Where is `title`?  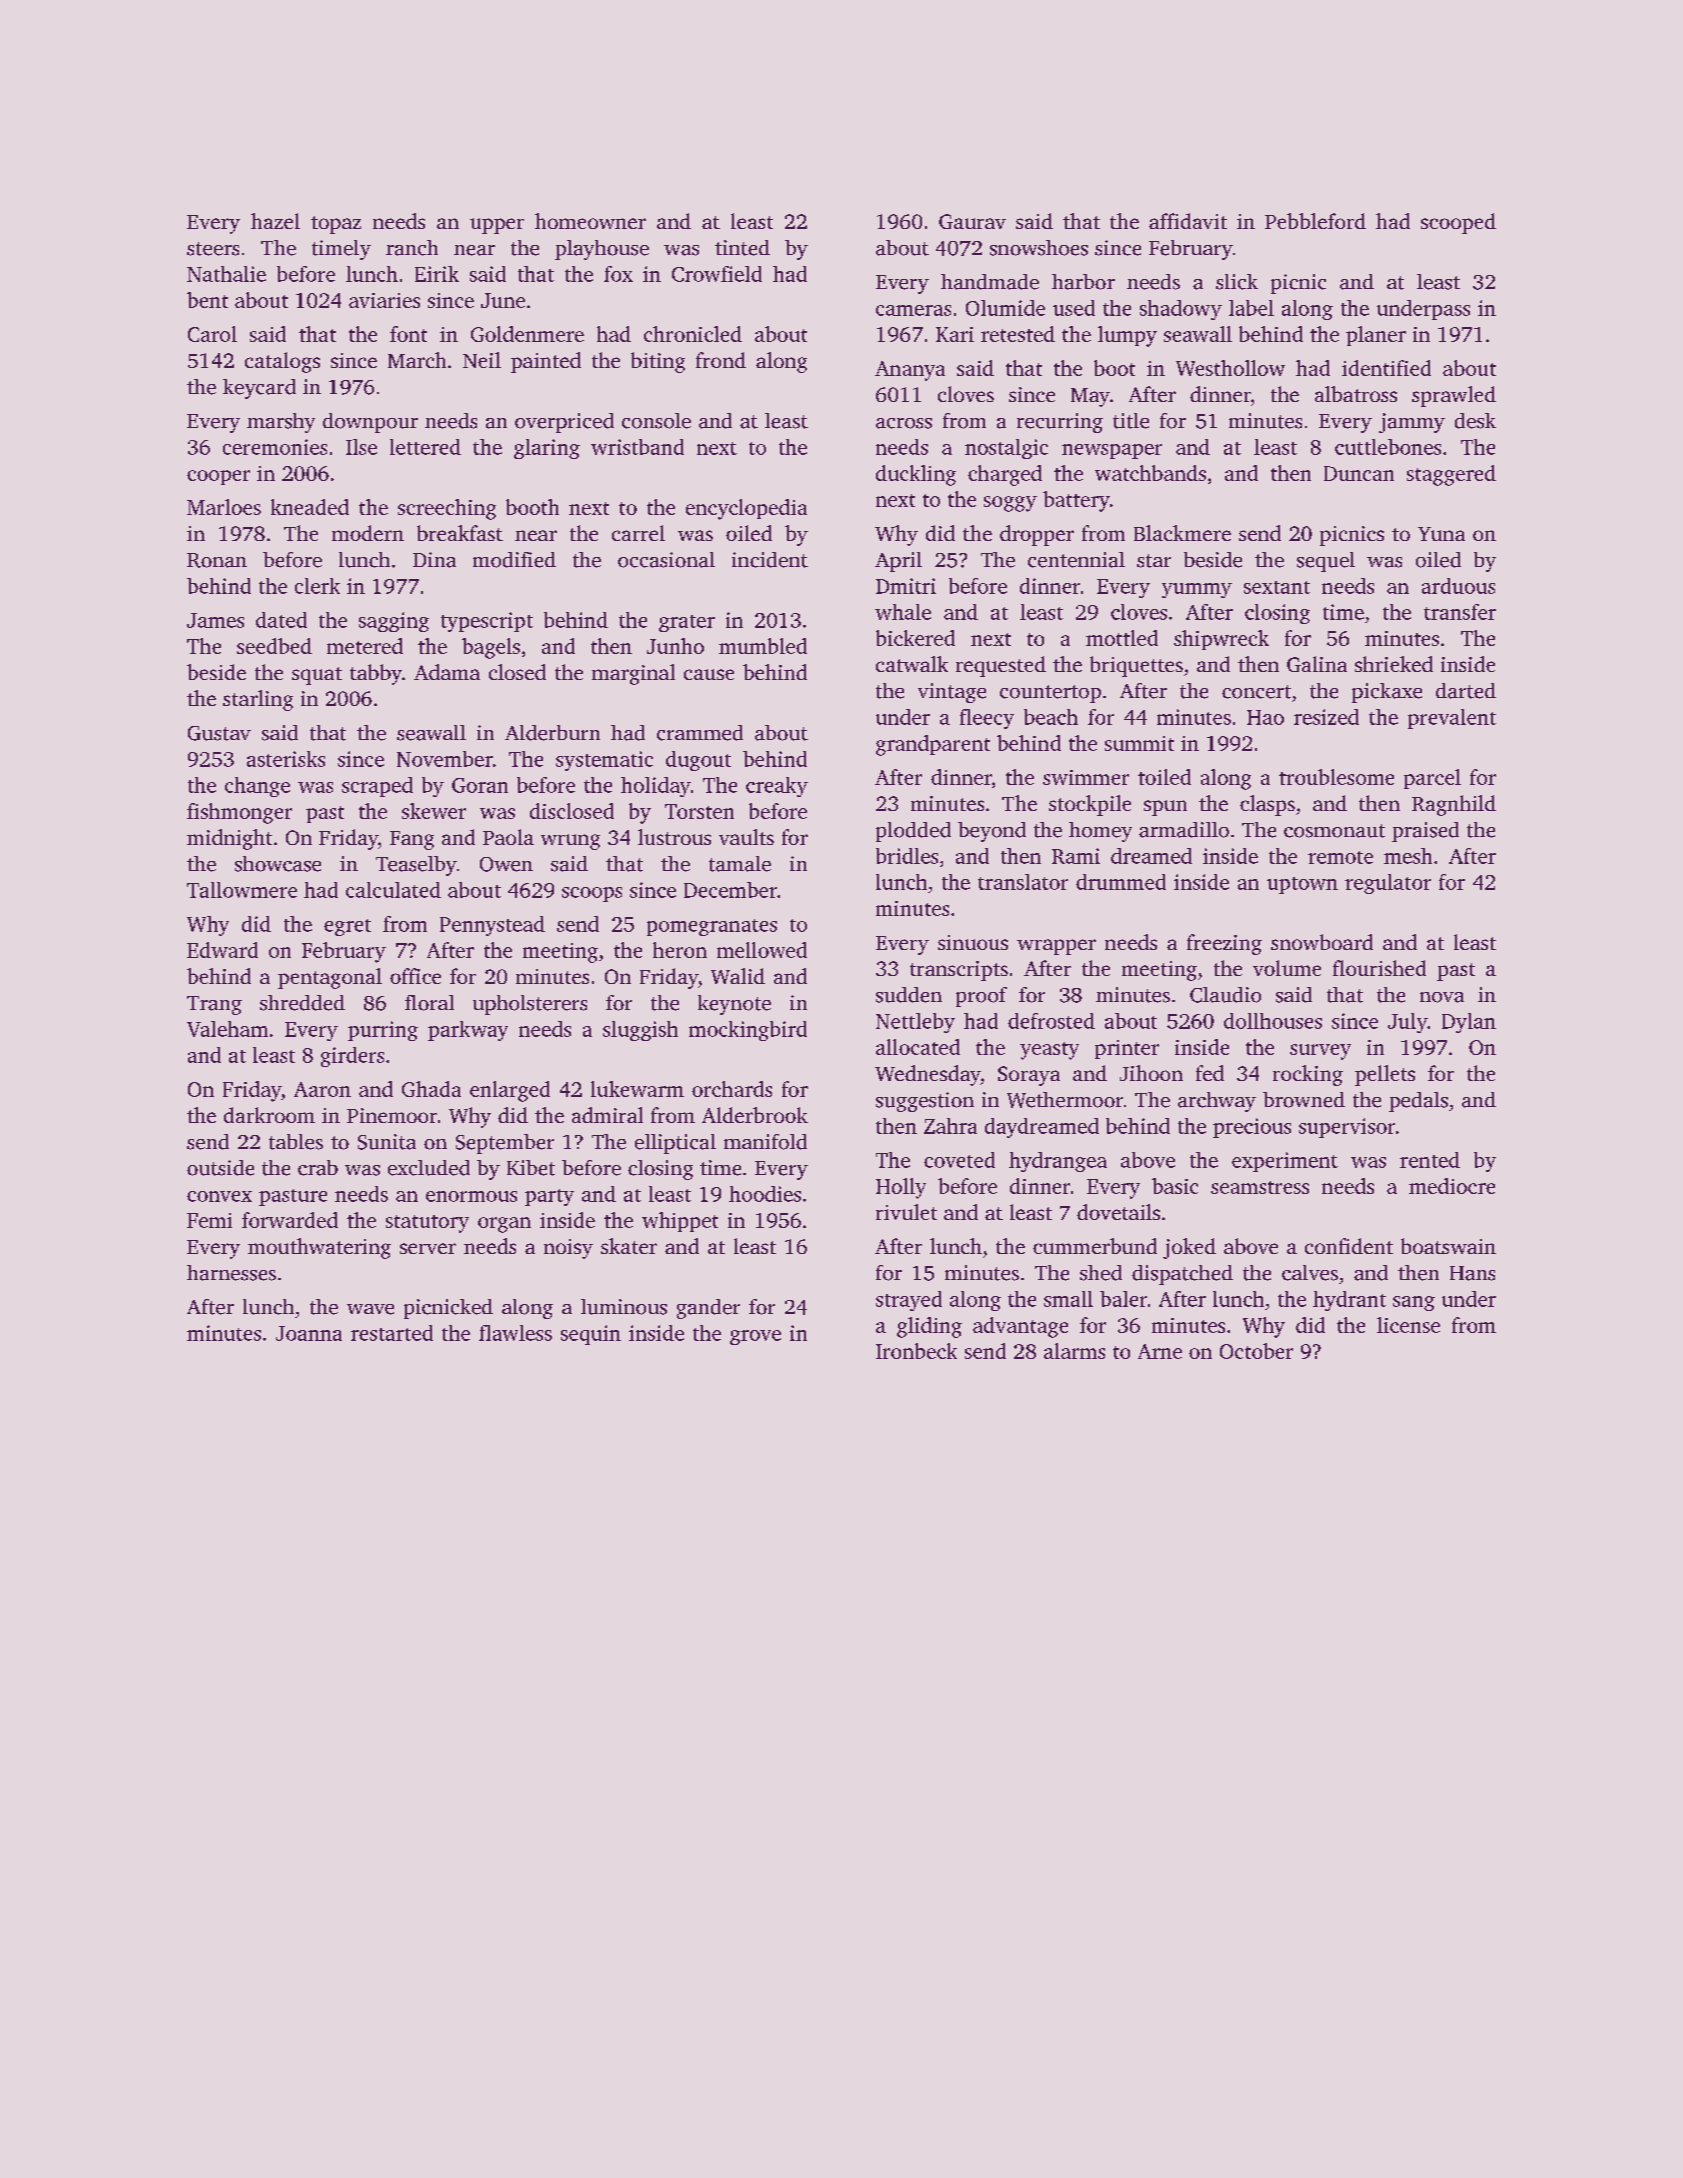
title is located at coordinates (1131, 421).
